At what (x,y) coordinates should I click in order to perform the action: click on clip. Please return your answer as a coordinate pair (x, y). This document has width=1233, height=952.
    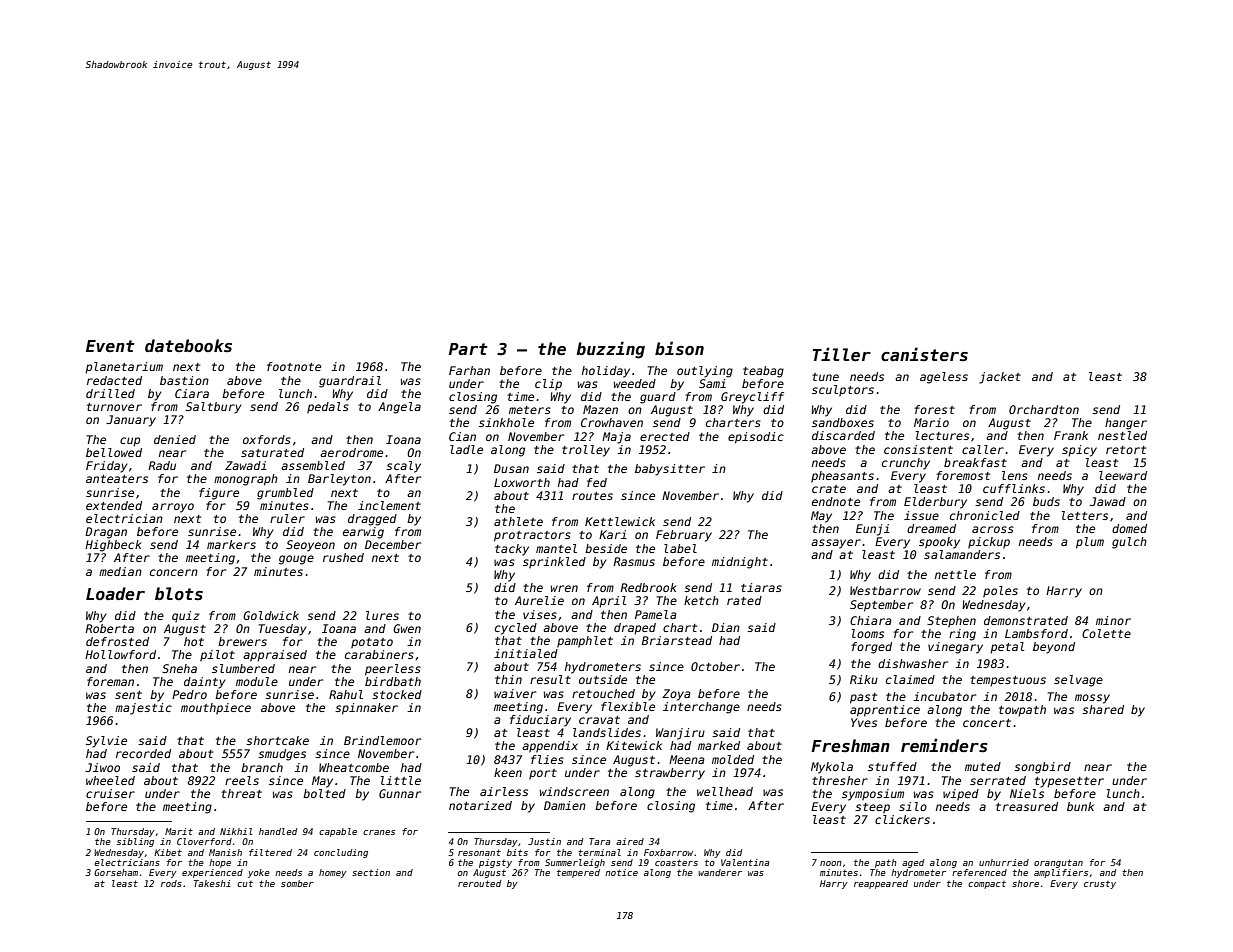
    Looking at the image, I should click on (548, 385).
